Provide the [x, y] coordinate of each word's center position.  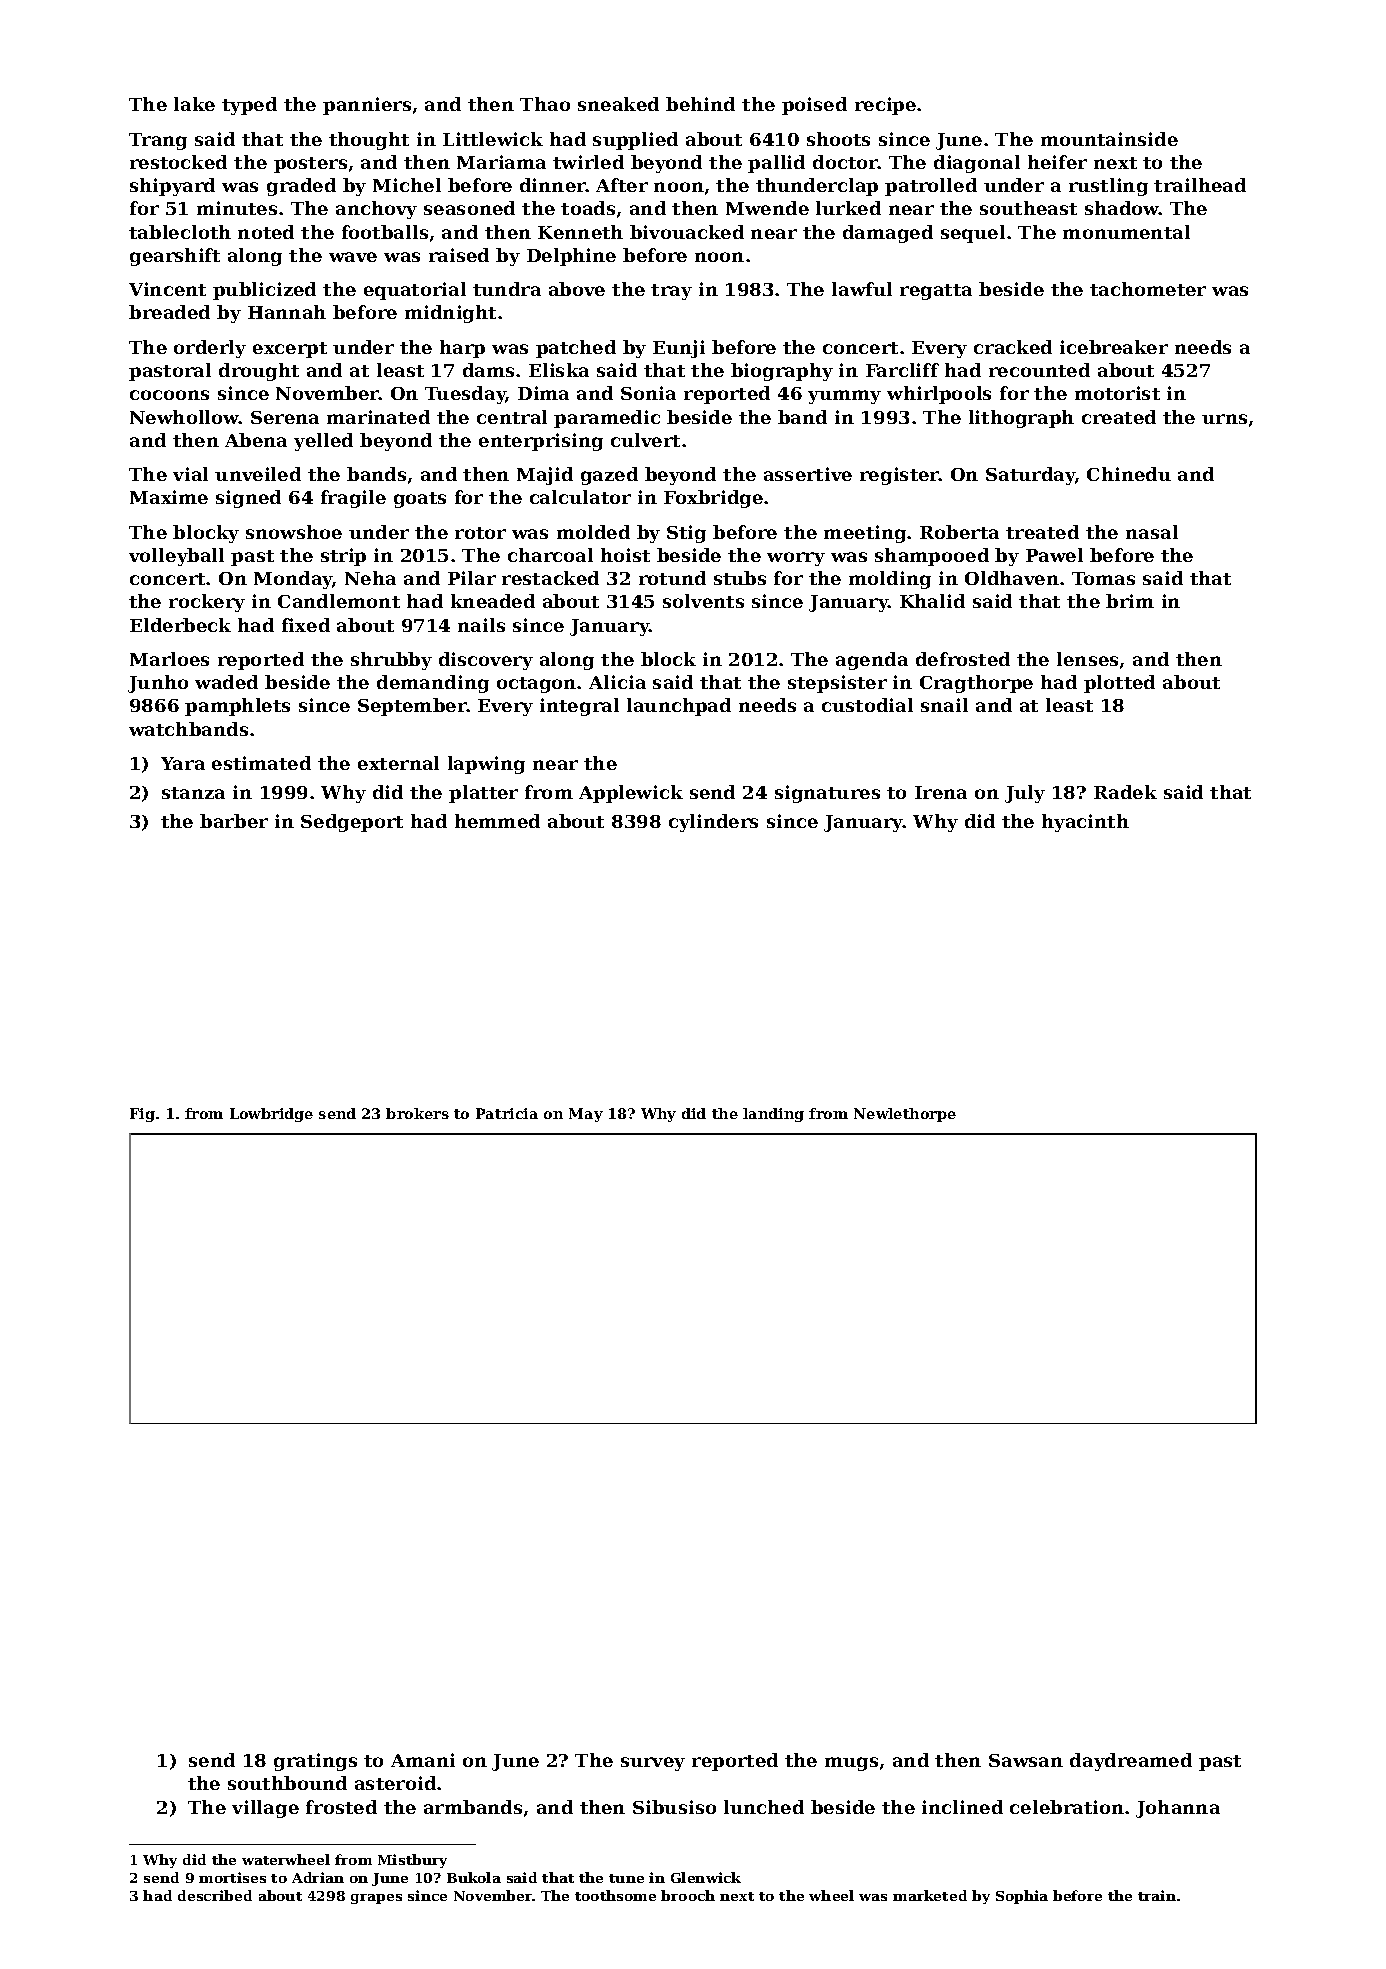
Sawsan [1026, 1760]
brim [1130, 601]
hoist [625, 555]
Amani [423, 1760]
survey [653, 1764]
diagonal [977, 164]
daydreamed [1131, 1762]
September [412, 707]
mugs [851, 1764]
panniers [367, 106]
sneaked [618, 104]
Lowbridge [271, 1115]
